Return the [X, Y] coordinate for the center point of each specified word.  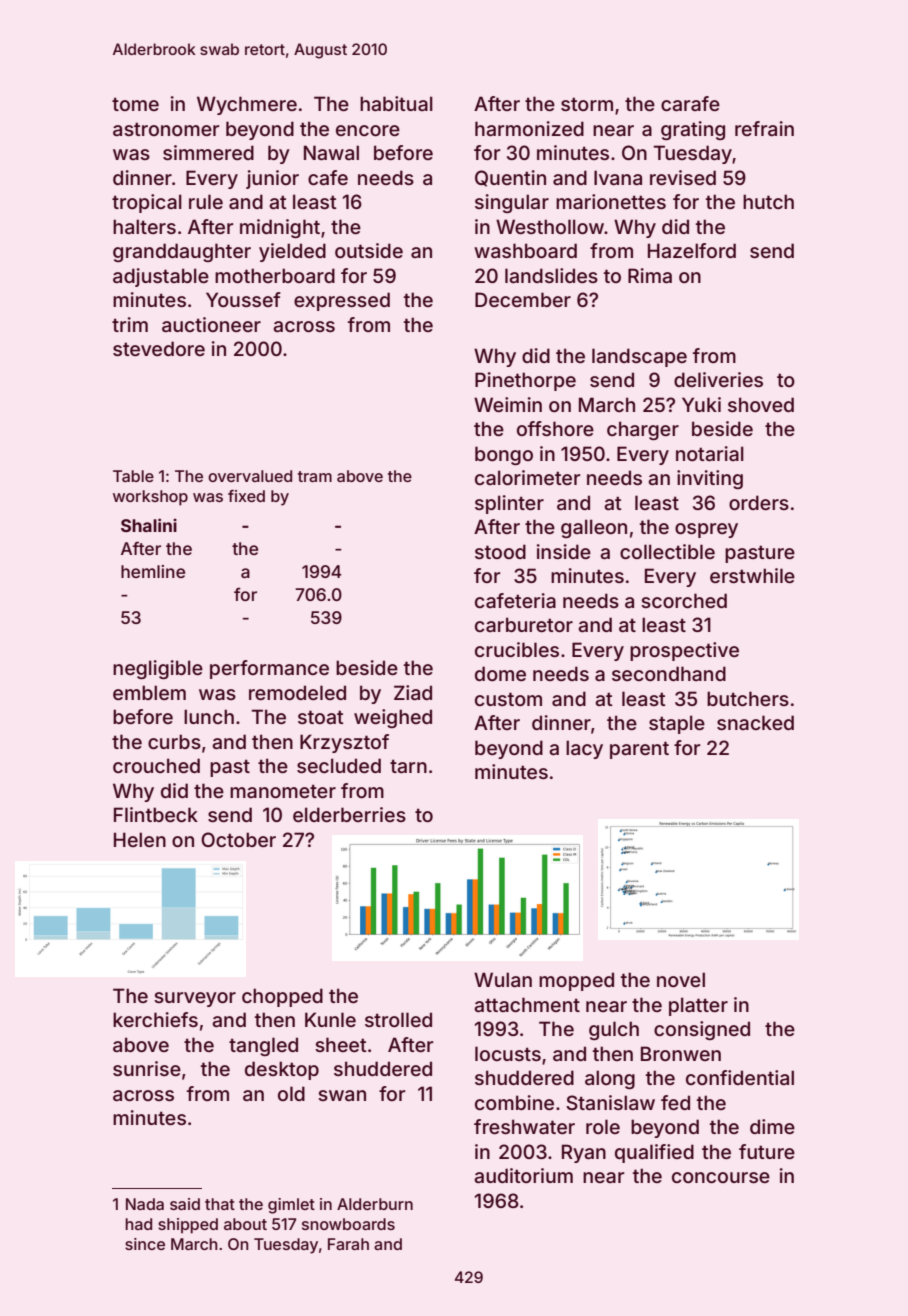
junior [272, 179]
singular [512, 203]
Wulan [503, 979]
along [610, 1079]
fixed [246, 496]
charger [643, 430]
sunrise [147, 1068]
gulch [614, 1030]
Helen [140, 839]
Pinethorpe [525, 381]
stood [500, 551]
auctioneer [211, 324]
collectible [667, 551]
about [245, 1224]
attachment [527, 1004]
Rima [650, 275]
